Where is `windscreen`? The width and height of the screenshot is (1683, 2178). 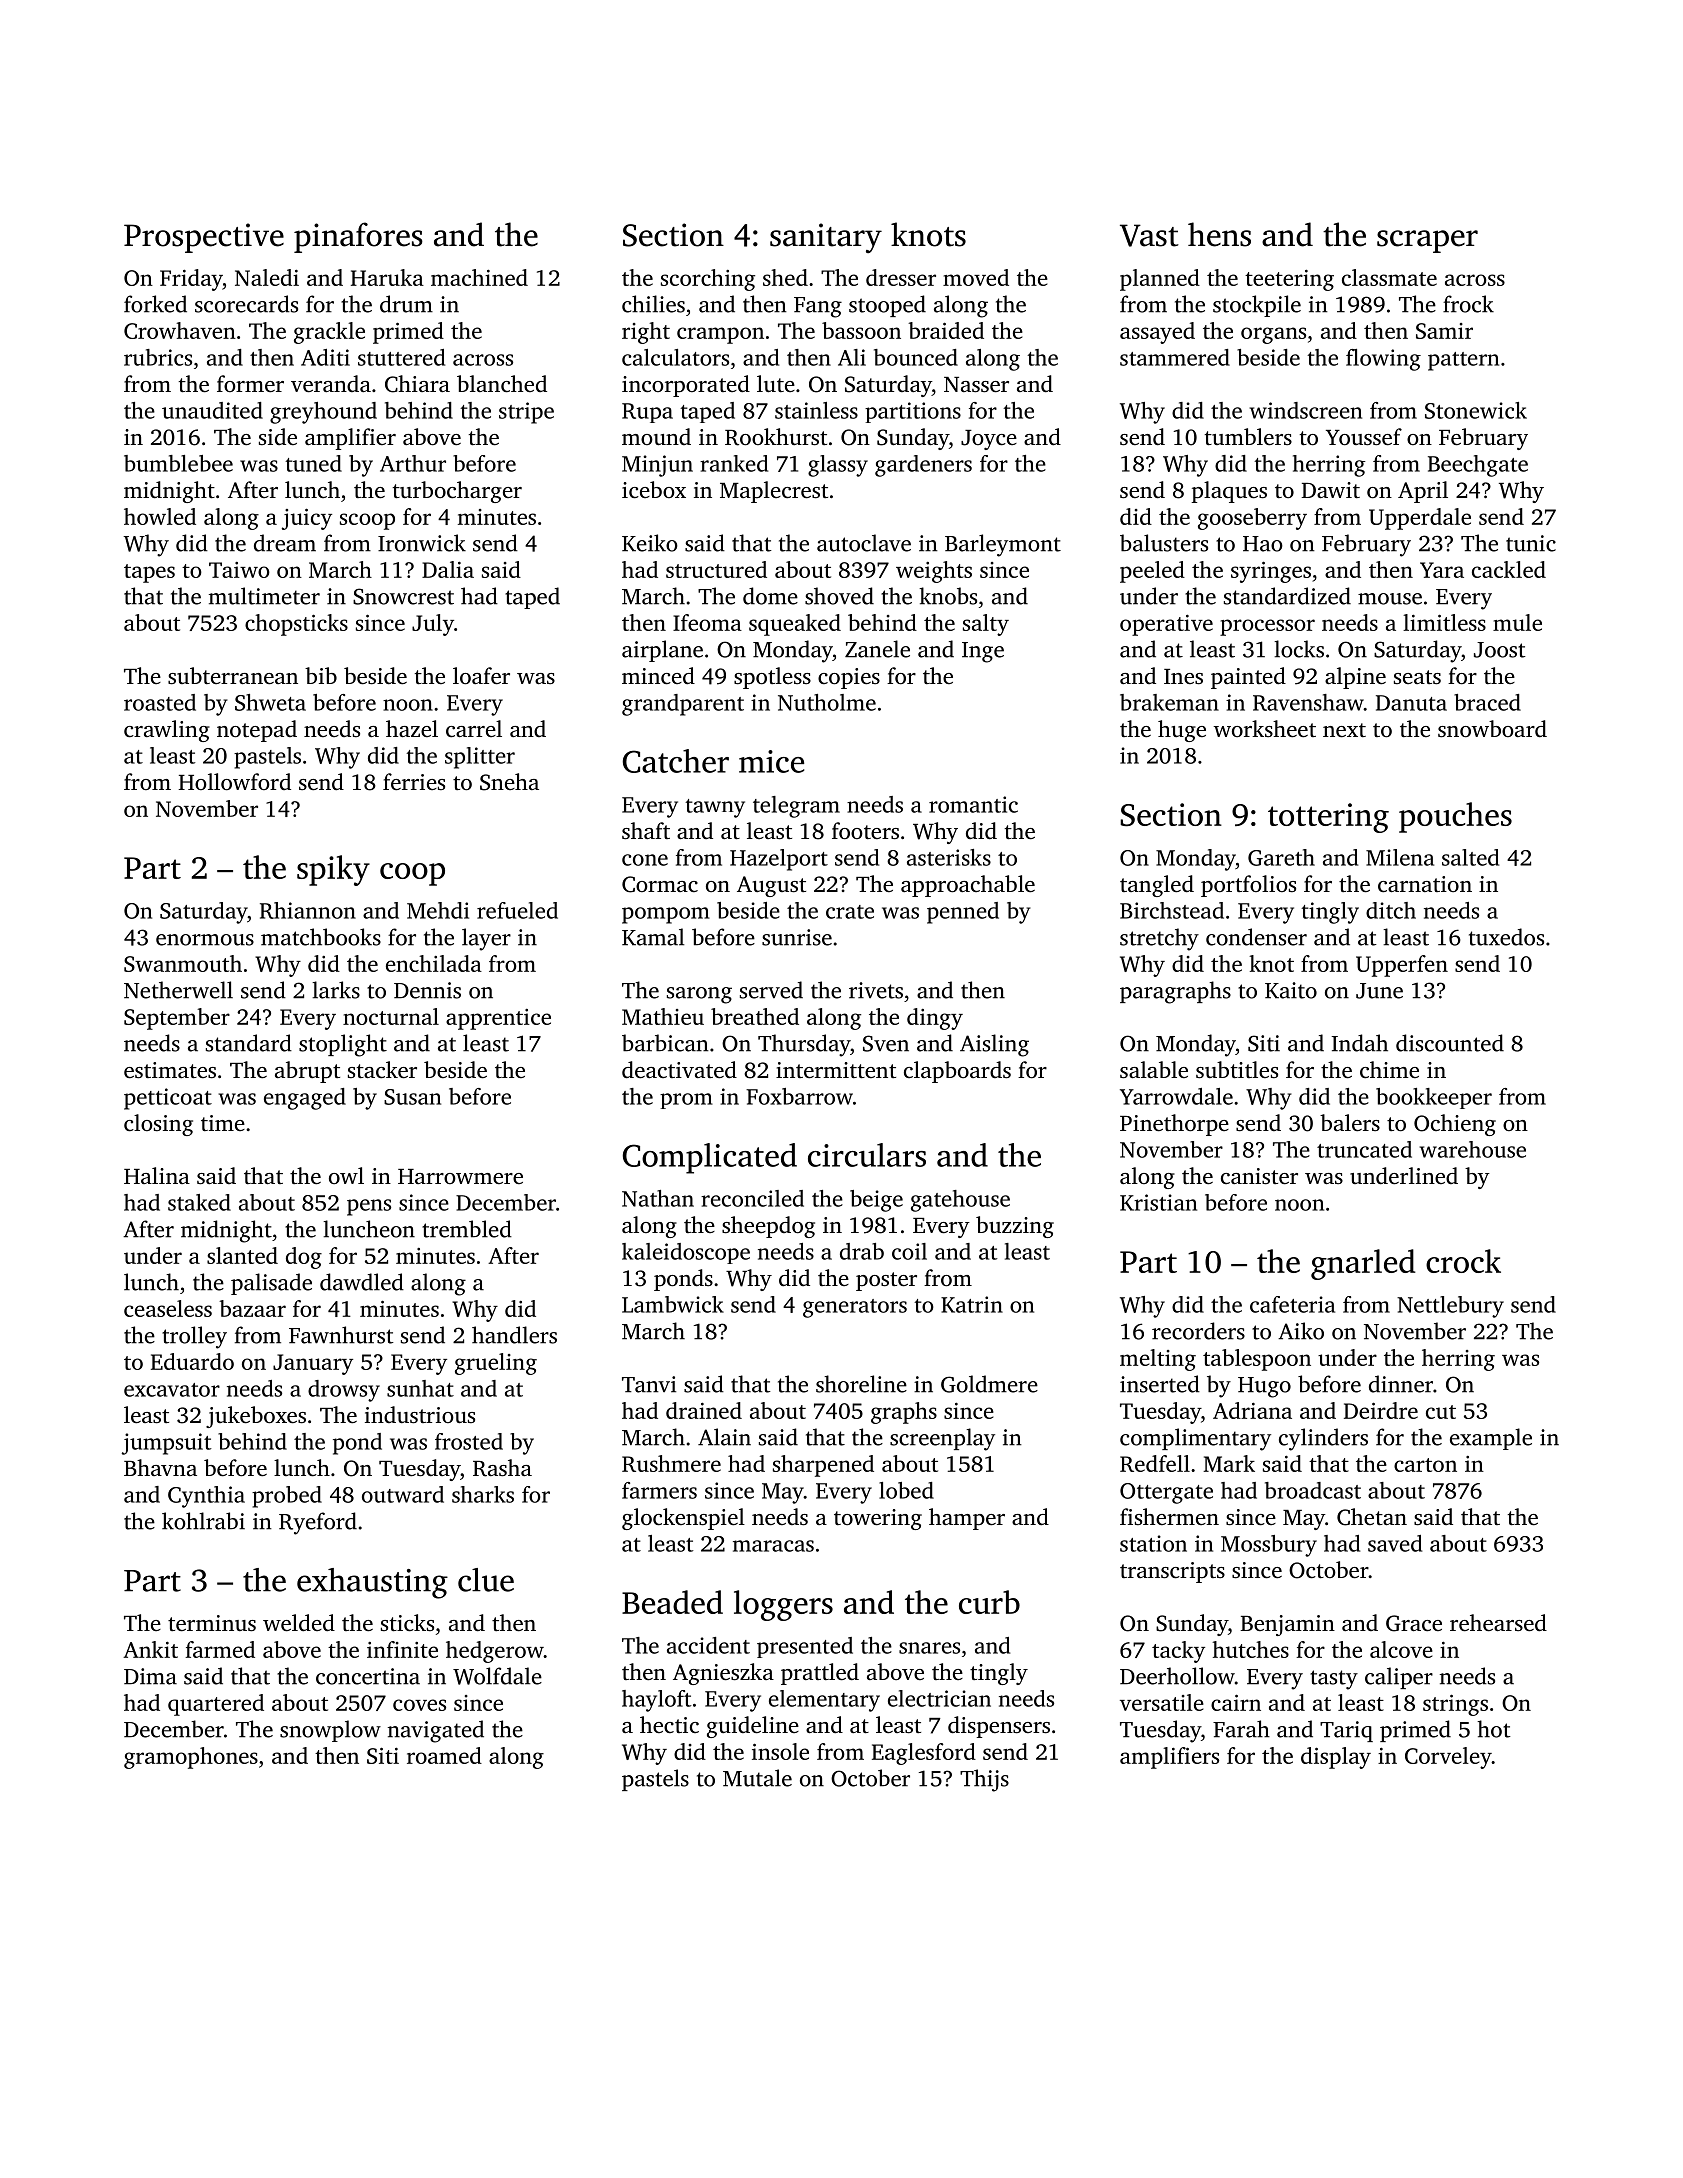 windscreen is located at coordinates (1305, 410).
